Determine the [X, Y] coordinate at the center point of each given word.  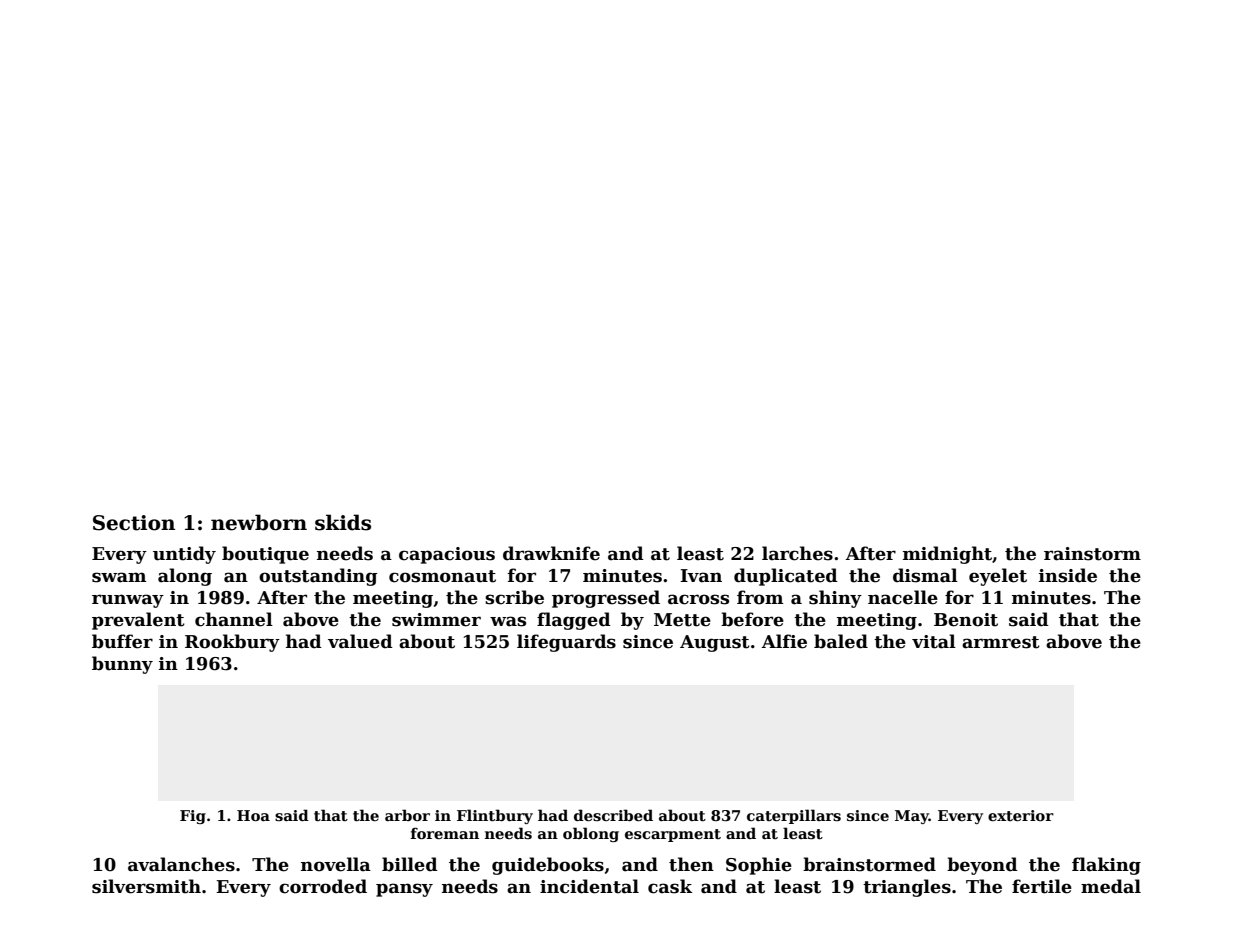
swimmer [436, 620]
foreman [445, 833]
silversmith [146, 886]
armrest [1001, 642]
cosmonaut [442, 576]
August [715, 643]
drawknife [551, 553]
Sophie [759, 866]
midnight [947, 555]
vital [934, 641]
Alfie [784, 641]
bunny [122, 665]
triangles [907, 888]
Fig [193, 817]
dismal [925, 575]
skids [343, 522]
